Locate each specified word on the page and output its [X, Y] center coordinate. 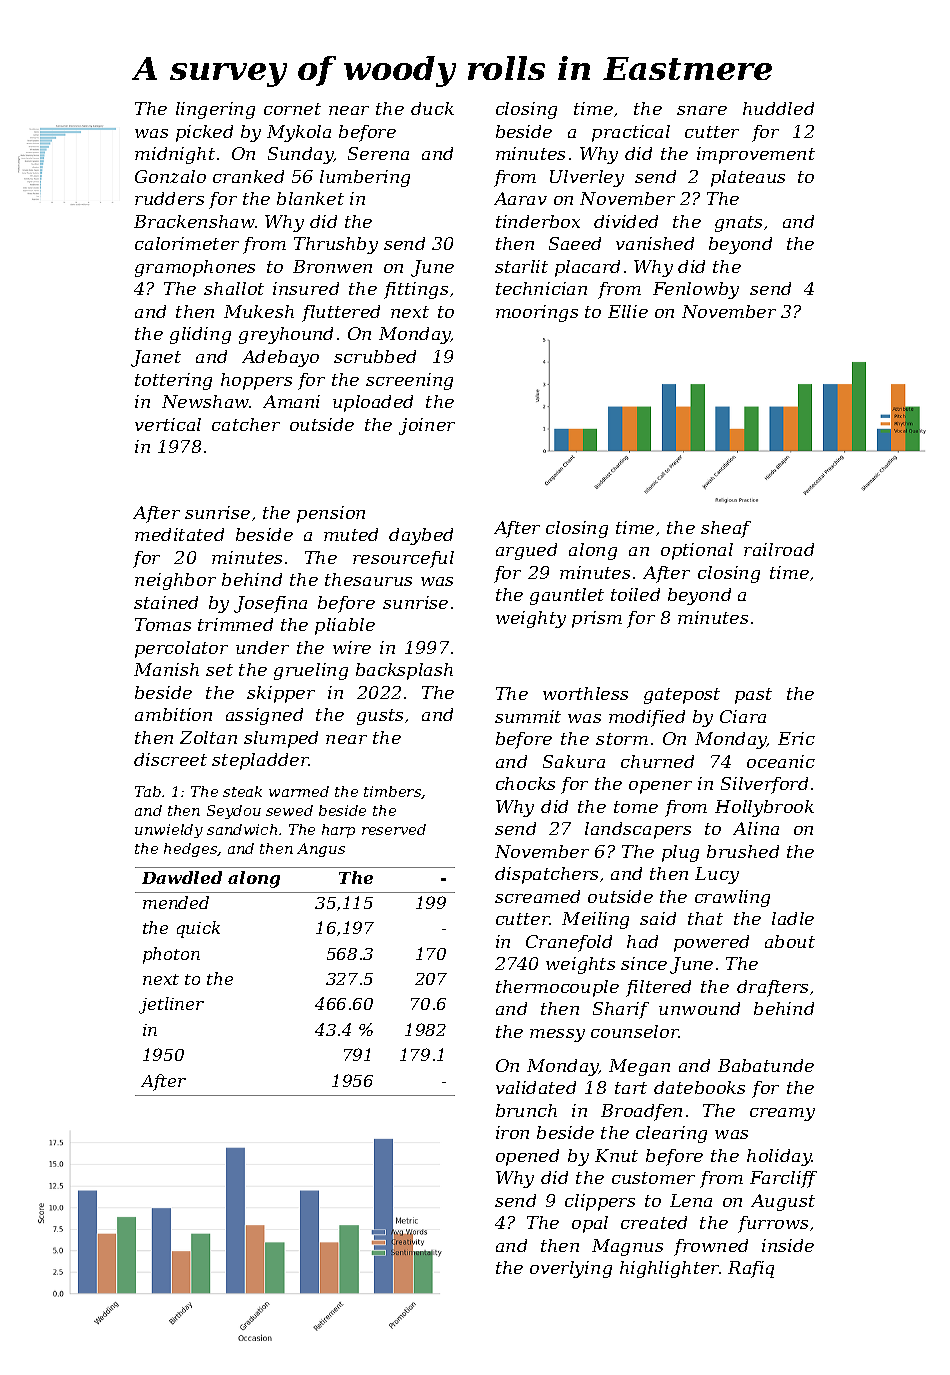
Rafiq [751, 1269]
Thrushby [336, 245]
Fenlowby [696, 290]
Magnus [627, 1247]
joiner [427, 426]
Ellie [628, 311]
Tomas [163, 624]
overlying [571, 1269]
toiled [635, 594]
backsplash [404, 671]
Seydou [234, 812]
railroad [779, 549]
